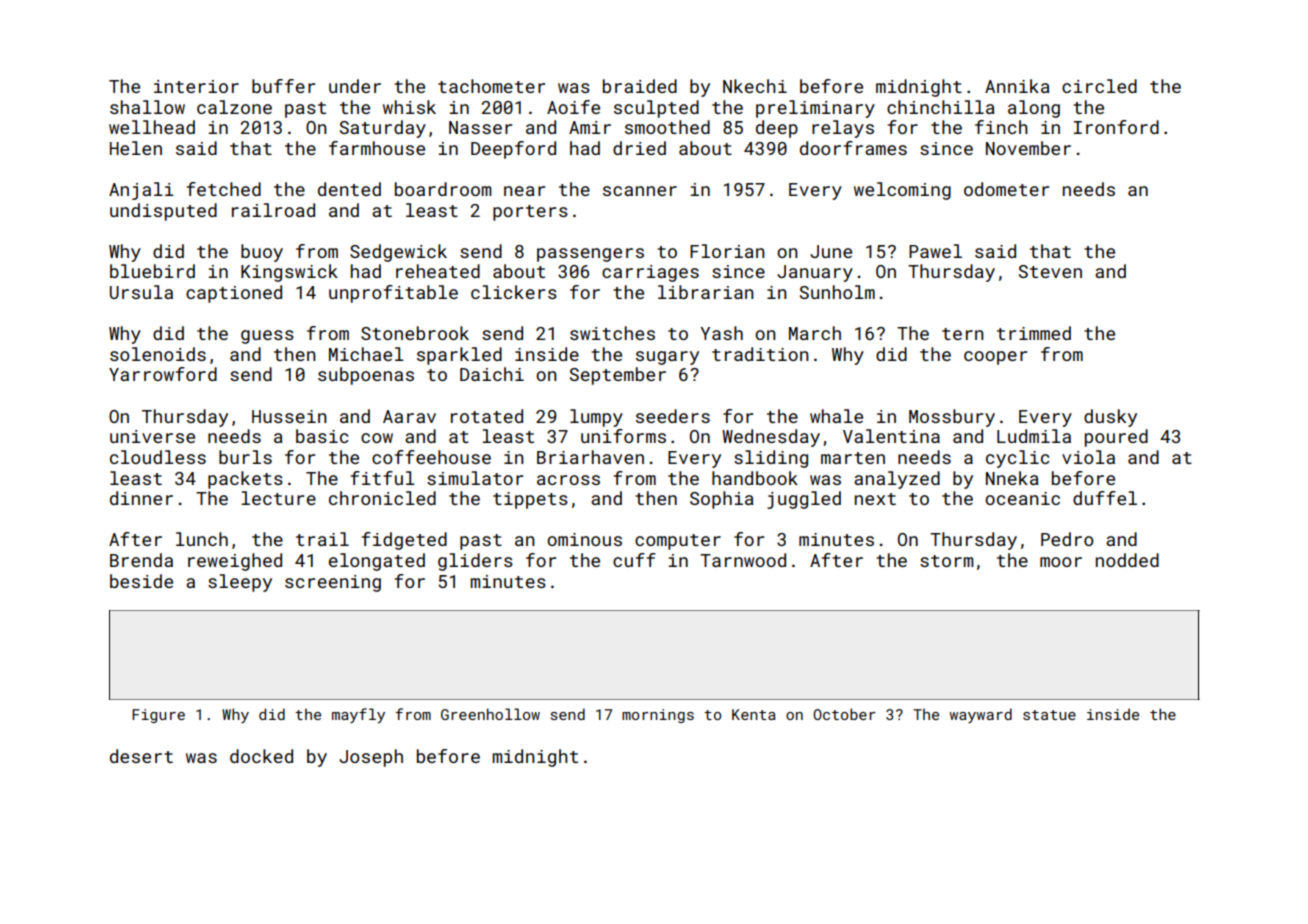 This document has width=1308, height=924. Describe the element at coordinates (202, 539) in the document. I see `lunch` at that location.
